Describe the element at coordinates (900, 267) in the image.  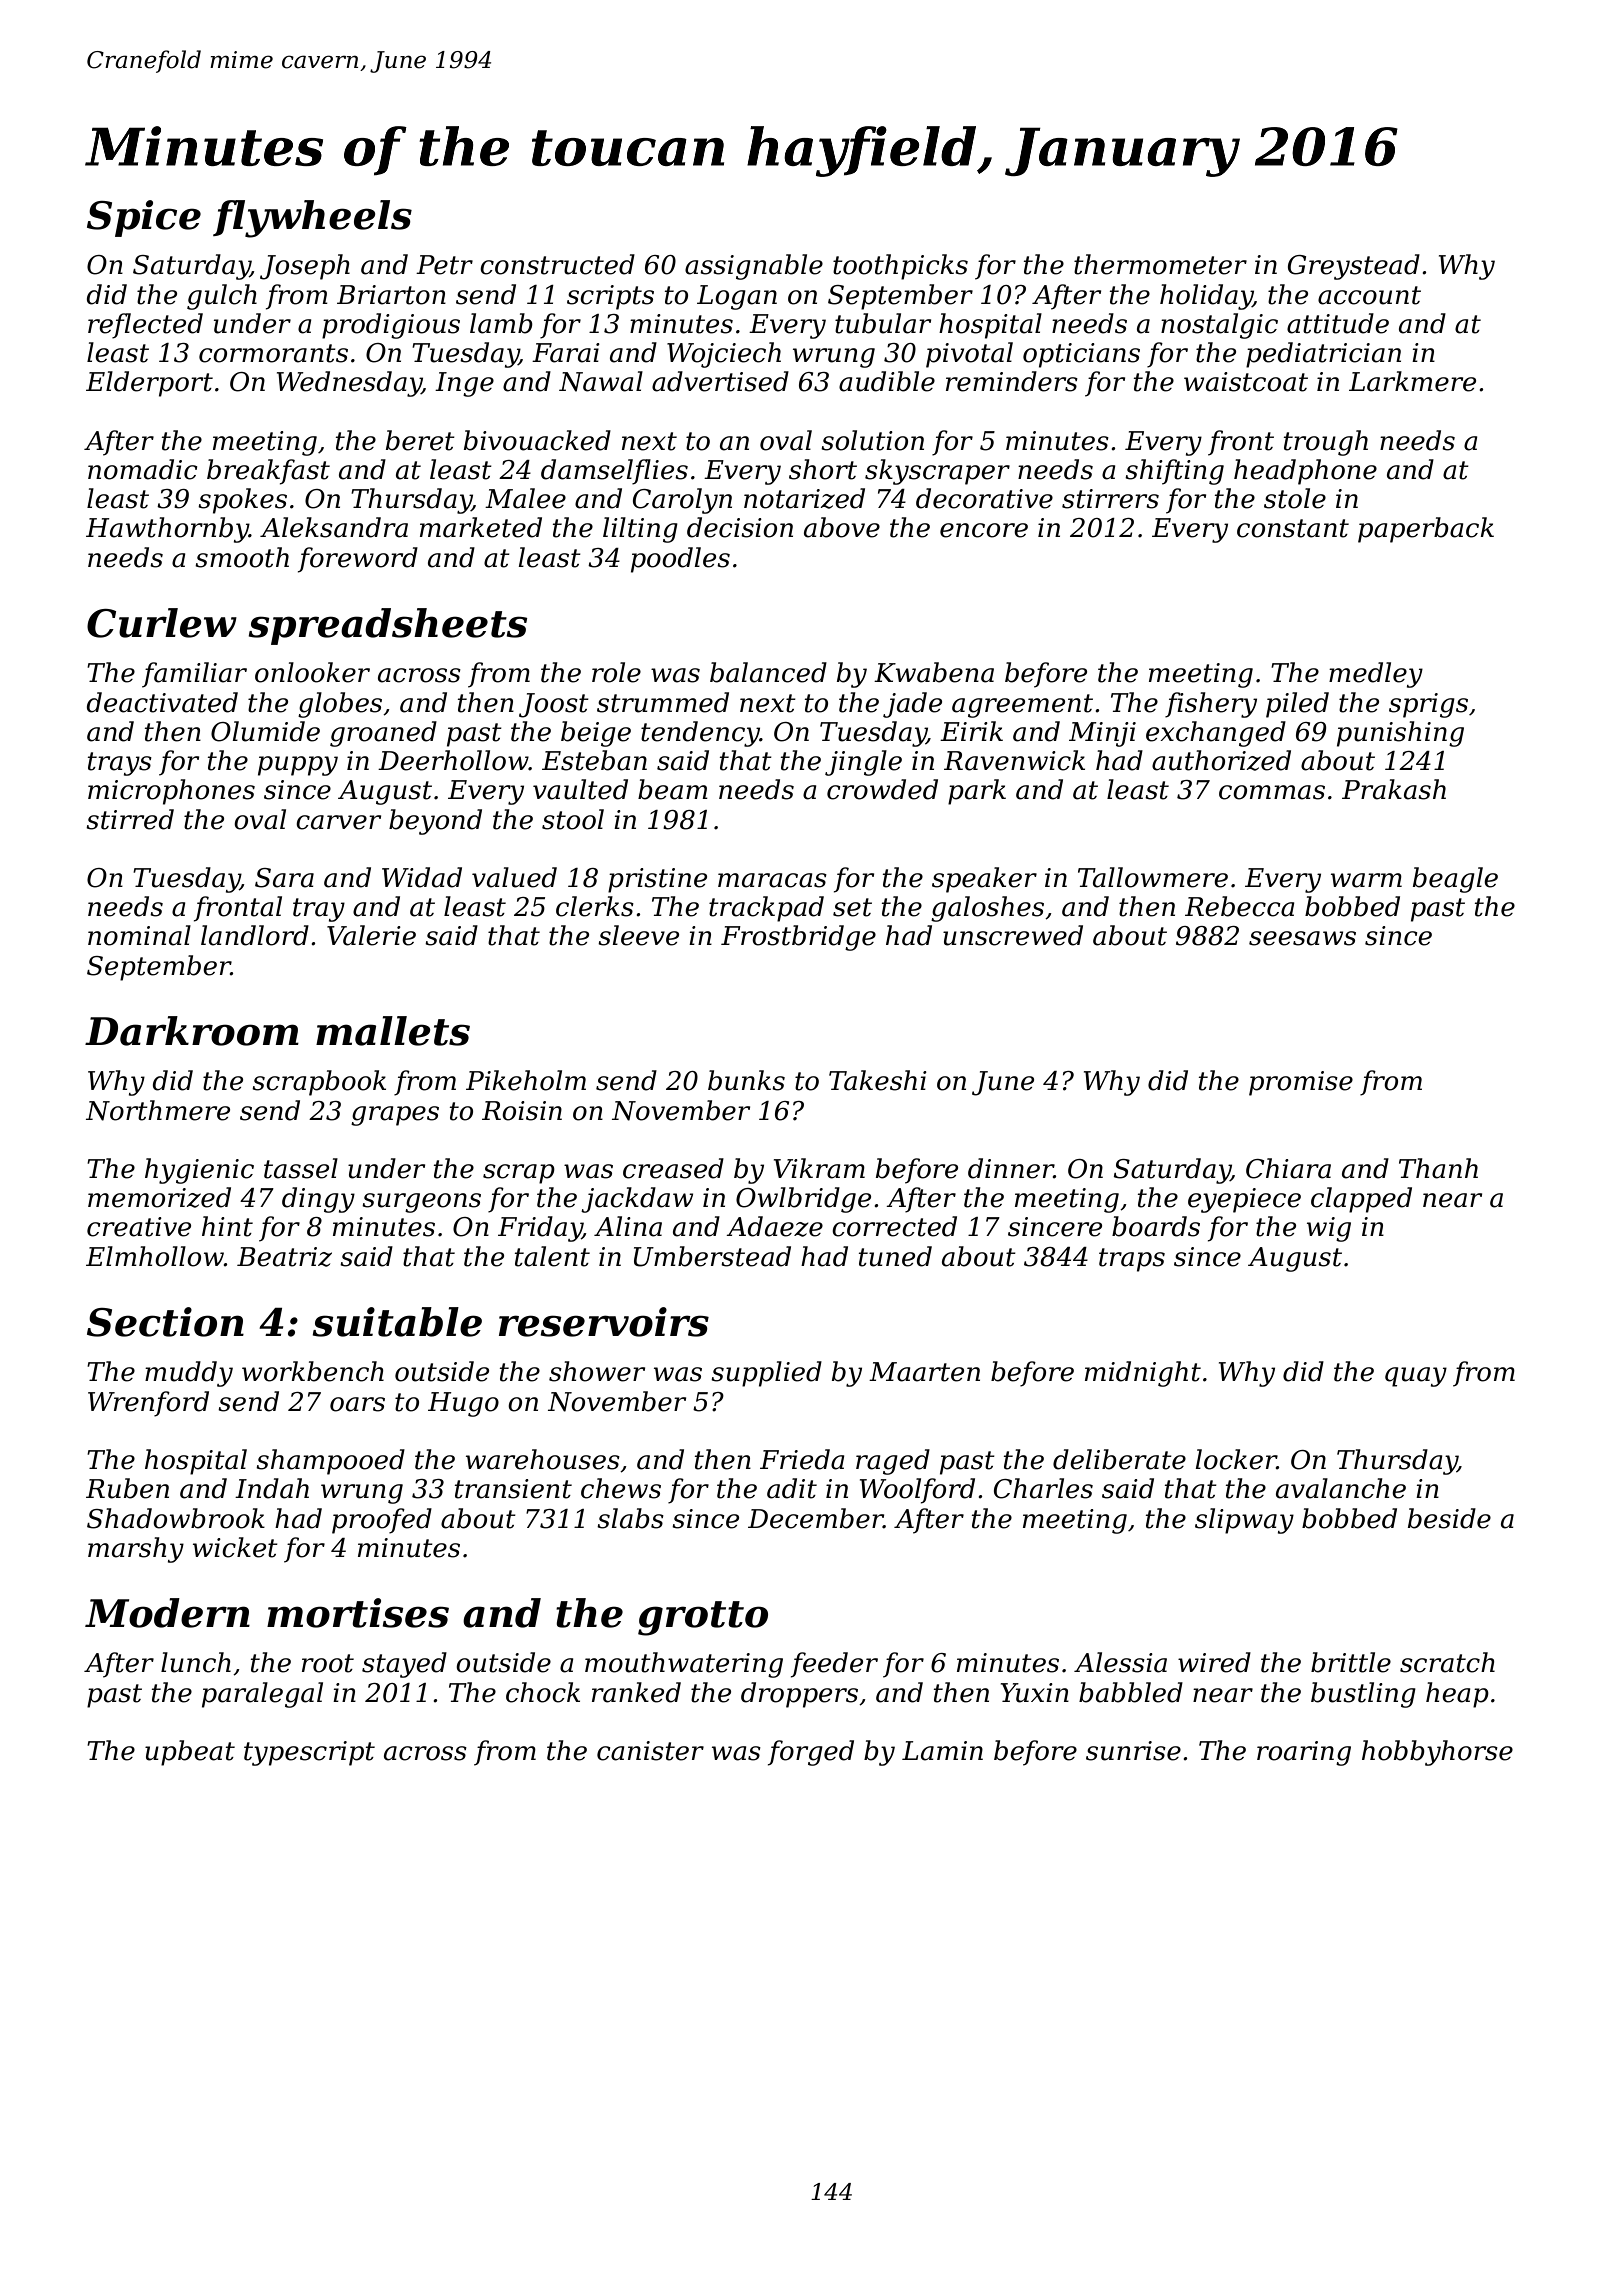
I see `toothpicks` at that location.
